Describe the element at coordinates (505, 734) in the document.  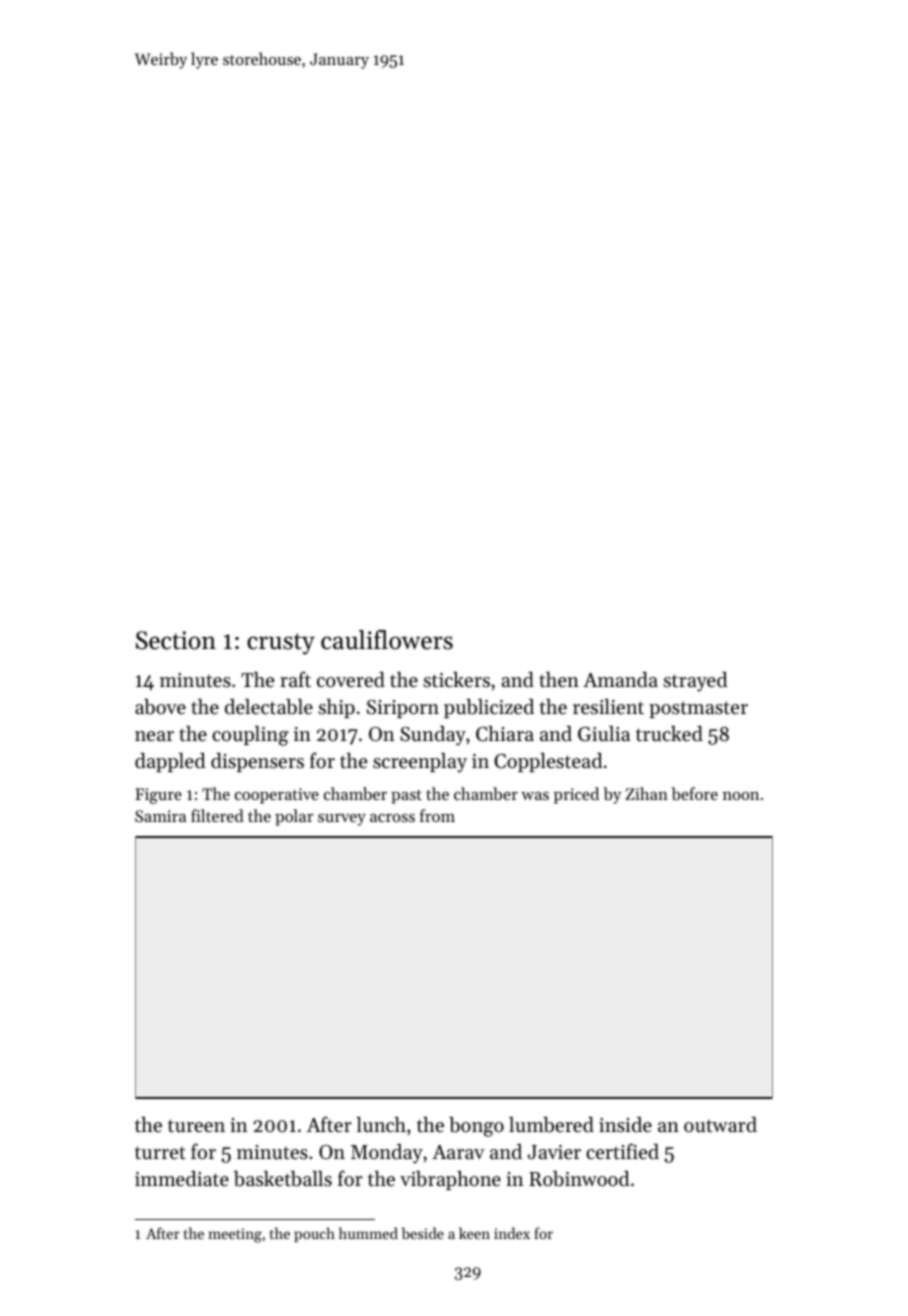
I see `Chiara` at that location.
